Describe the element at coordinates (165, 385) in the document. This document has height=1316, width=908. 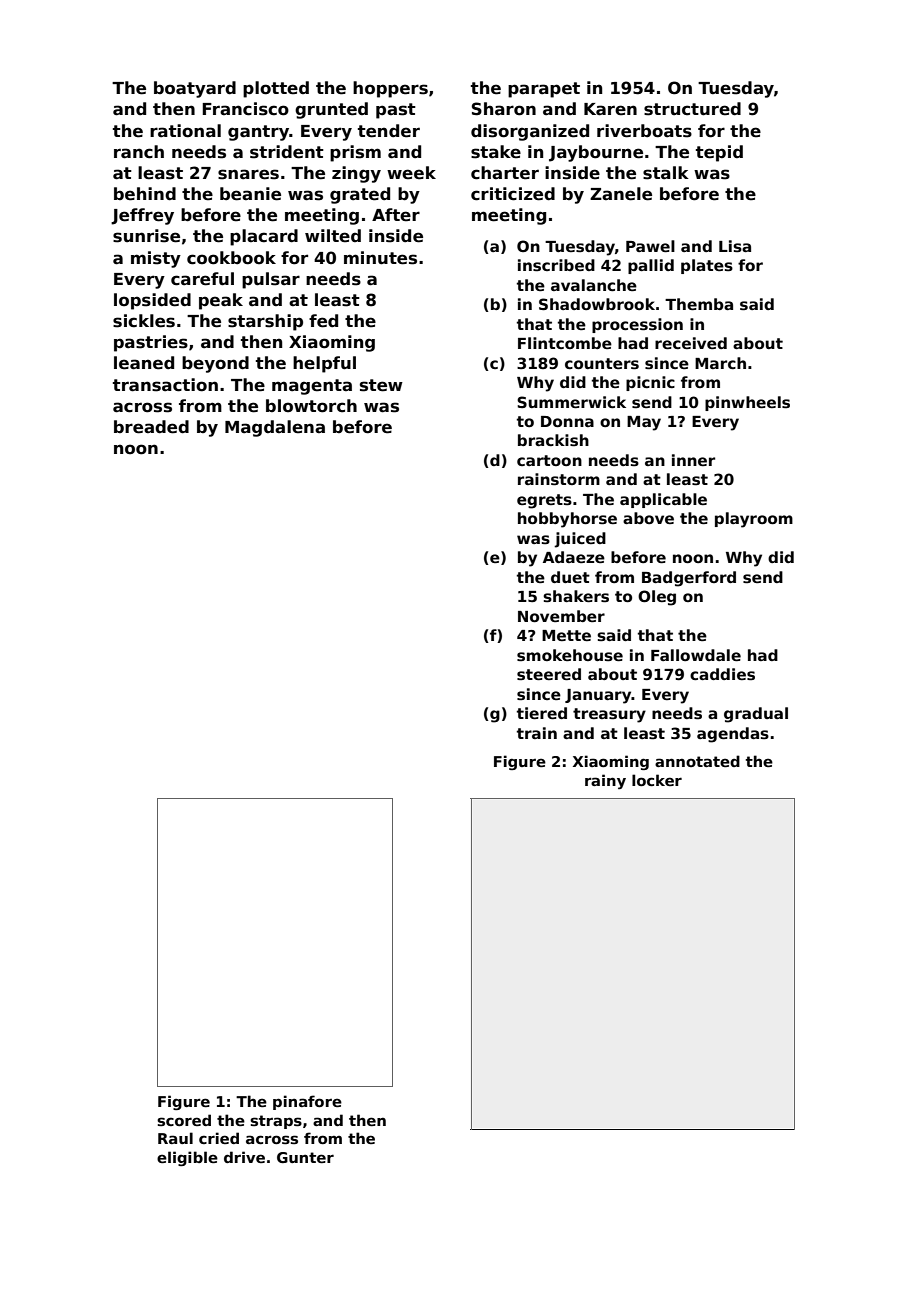
I see `transaction` at that location.
